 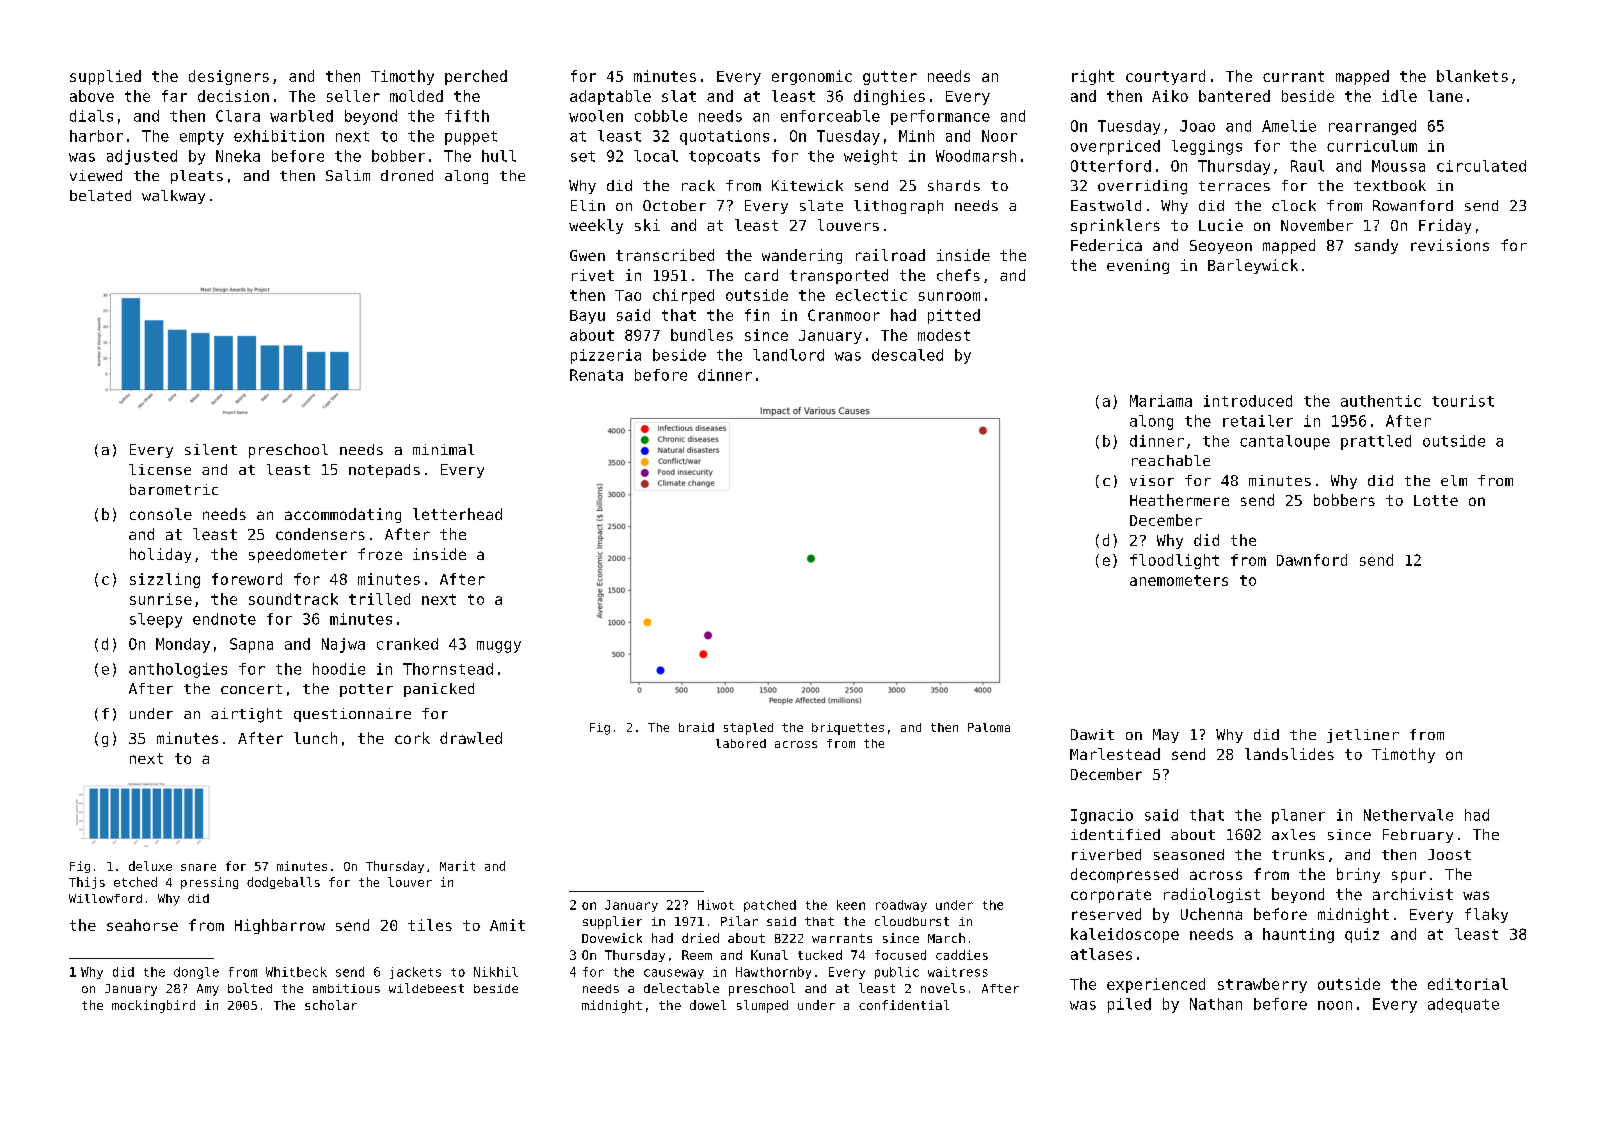 What do you see at coordinates (1179, 580) in the image?
I see `anemometers` at bounding box center [1179, 580].
